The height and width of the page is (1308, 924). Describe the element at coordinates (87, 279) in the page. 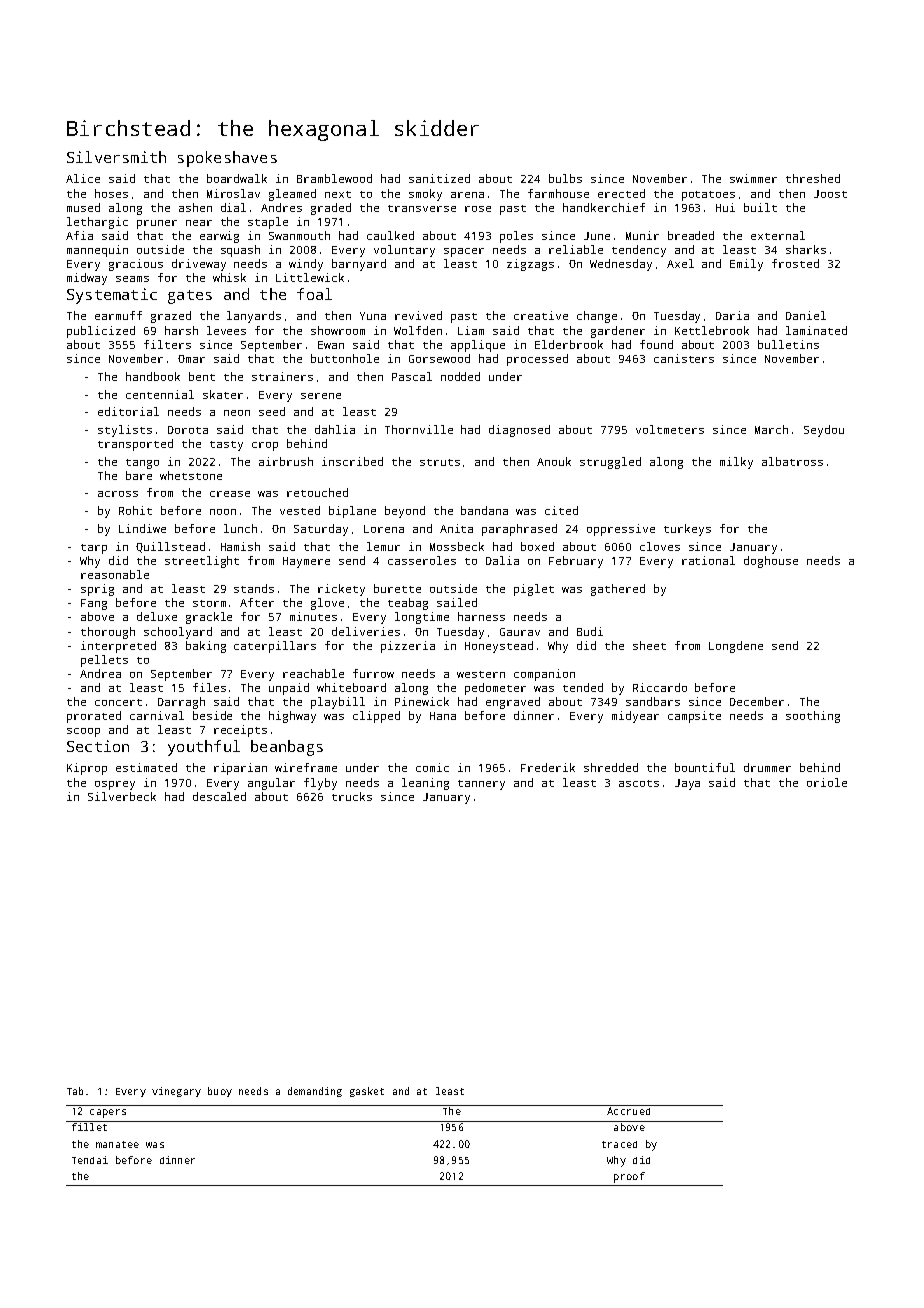

I see `midway` at that location.
